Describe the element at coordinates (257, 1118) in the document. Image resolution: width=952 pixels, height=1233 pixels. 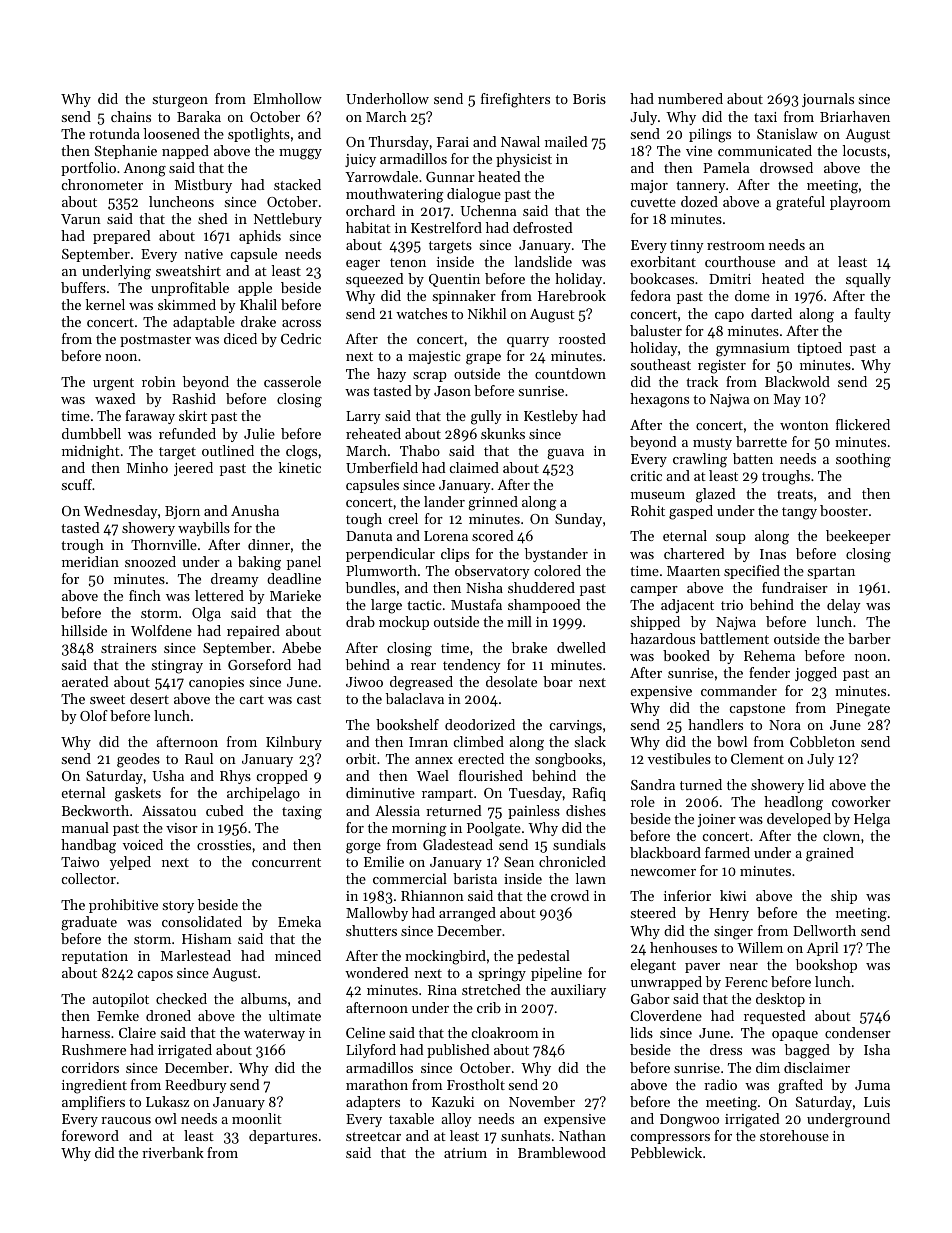
I see `moonlit` at that location.
